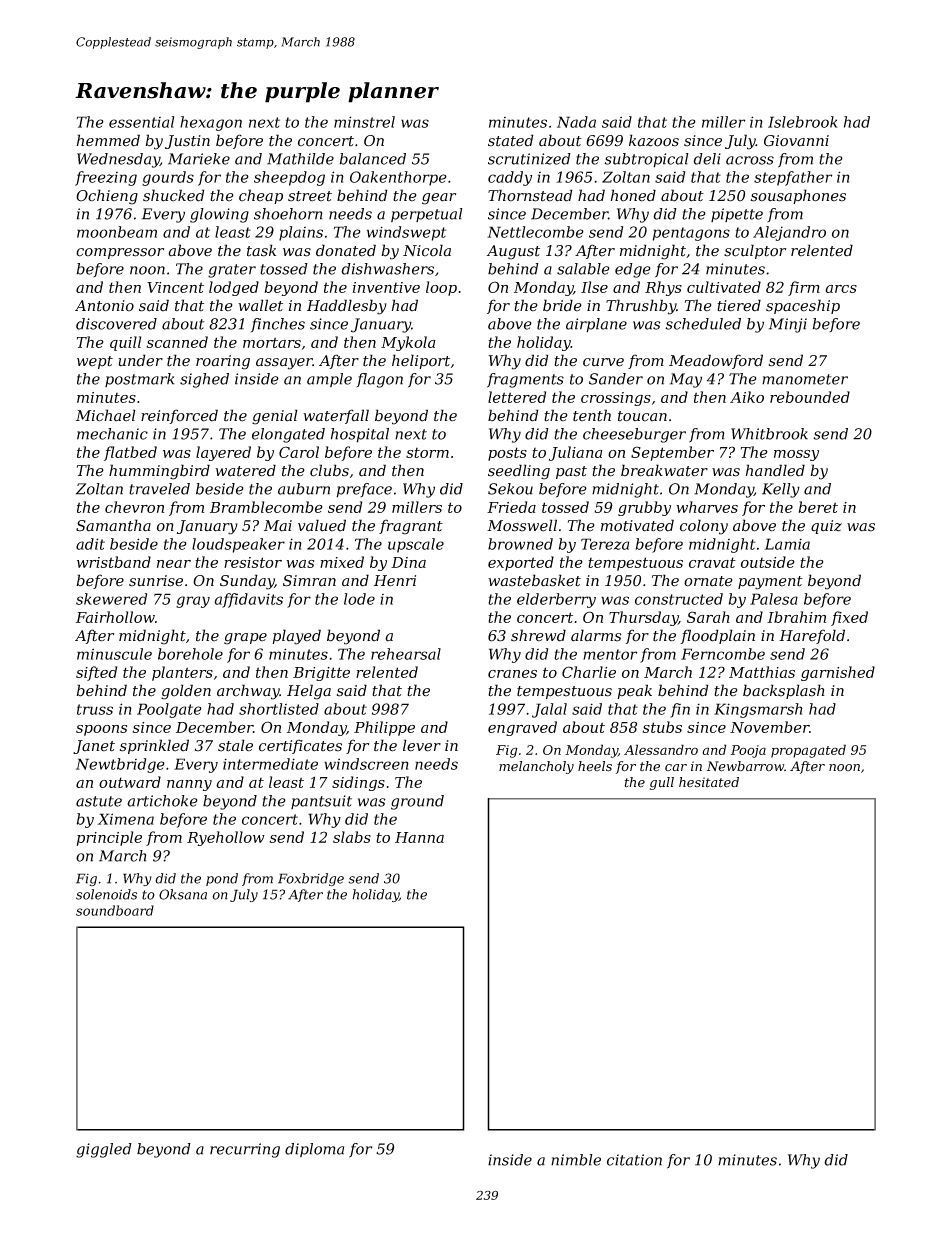  Describe the element at coordinates (576, 122) in the page. I see `Nada` at that location.
